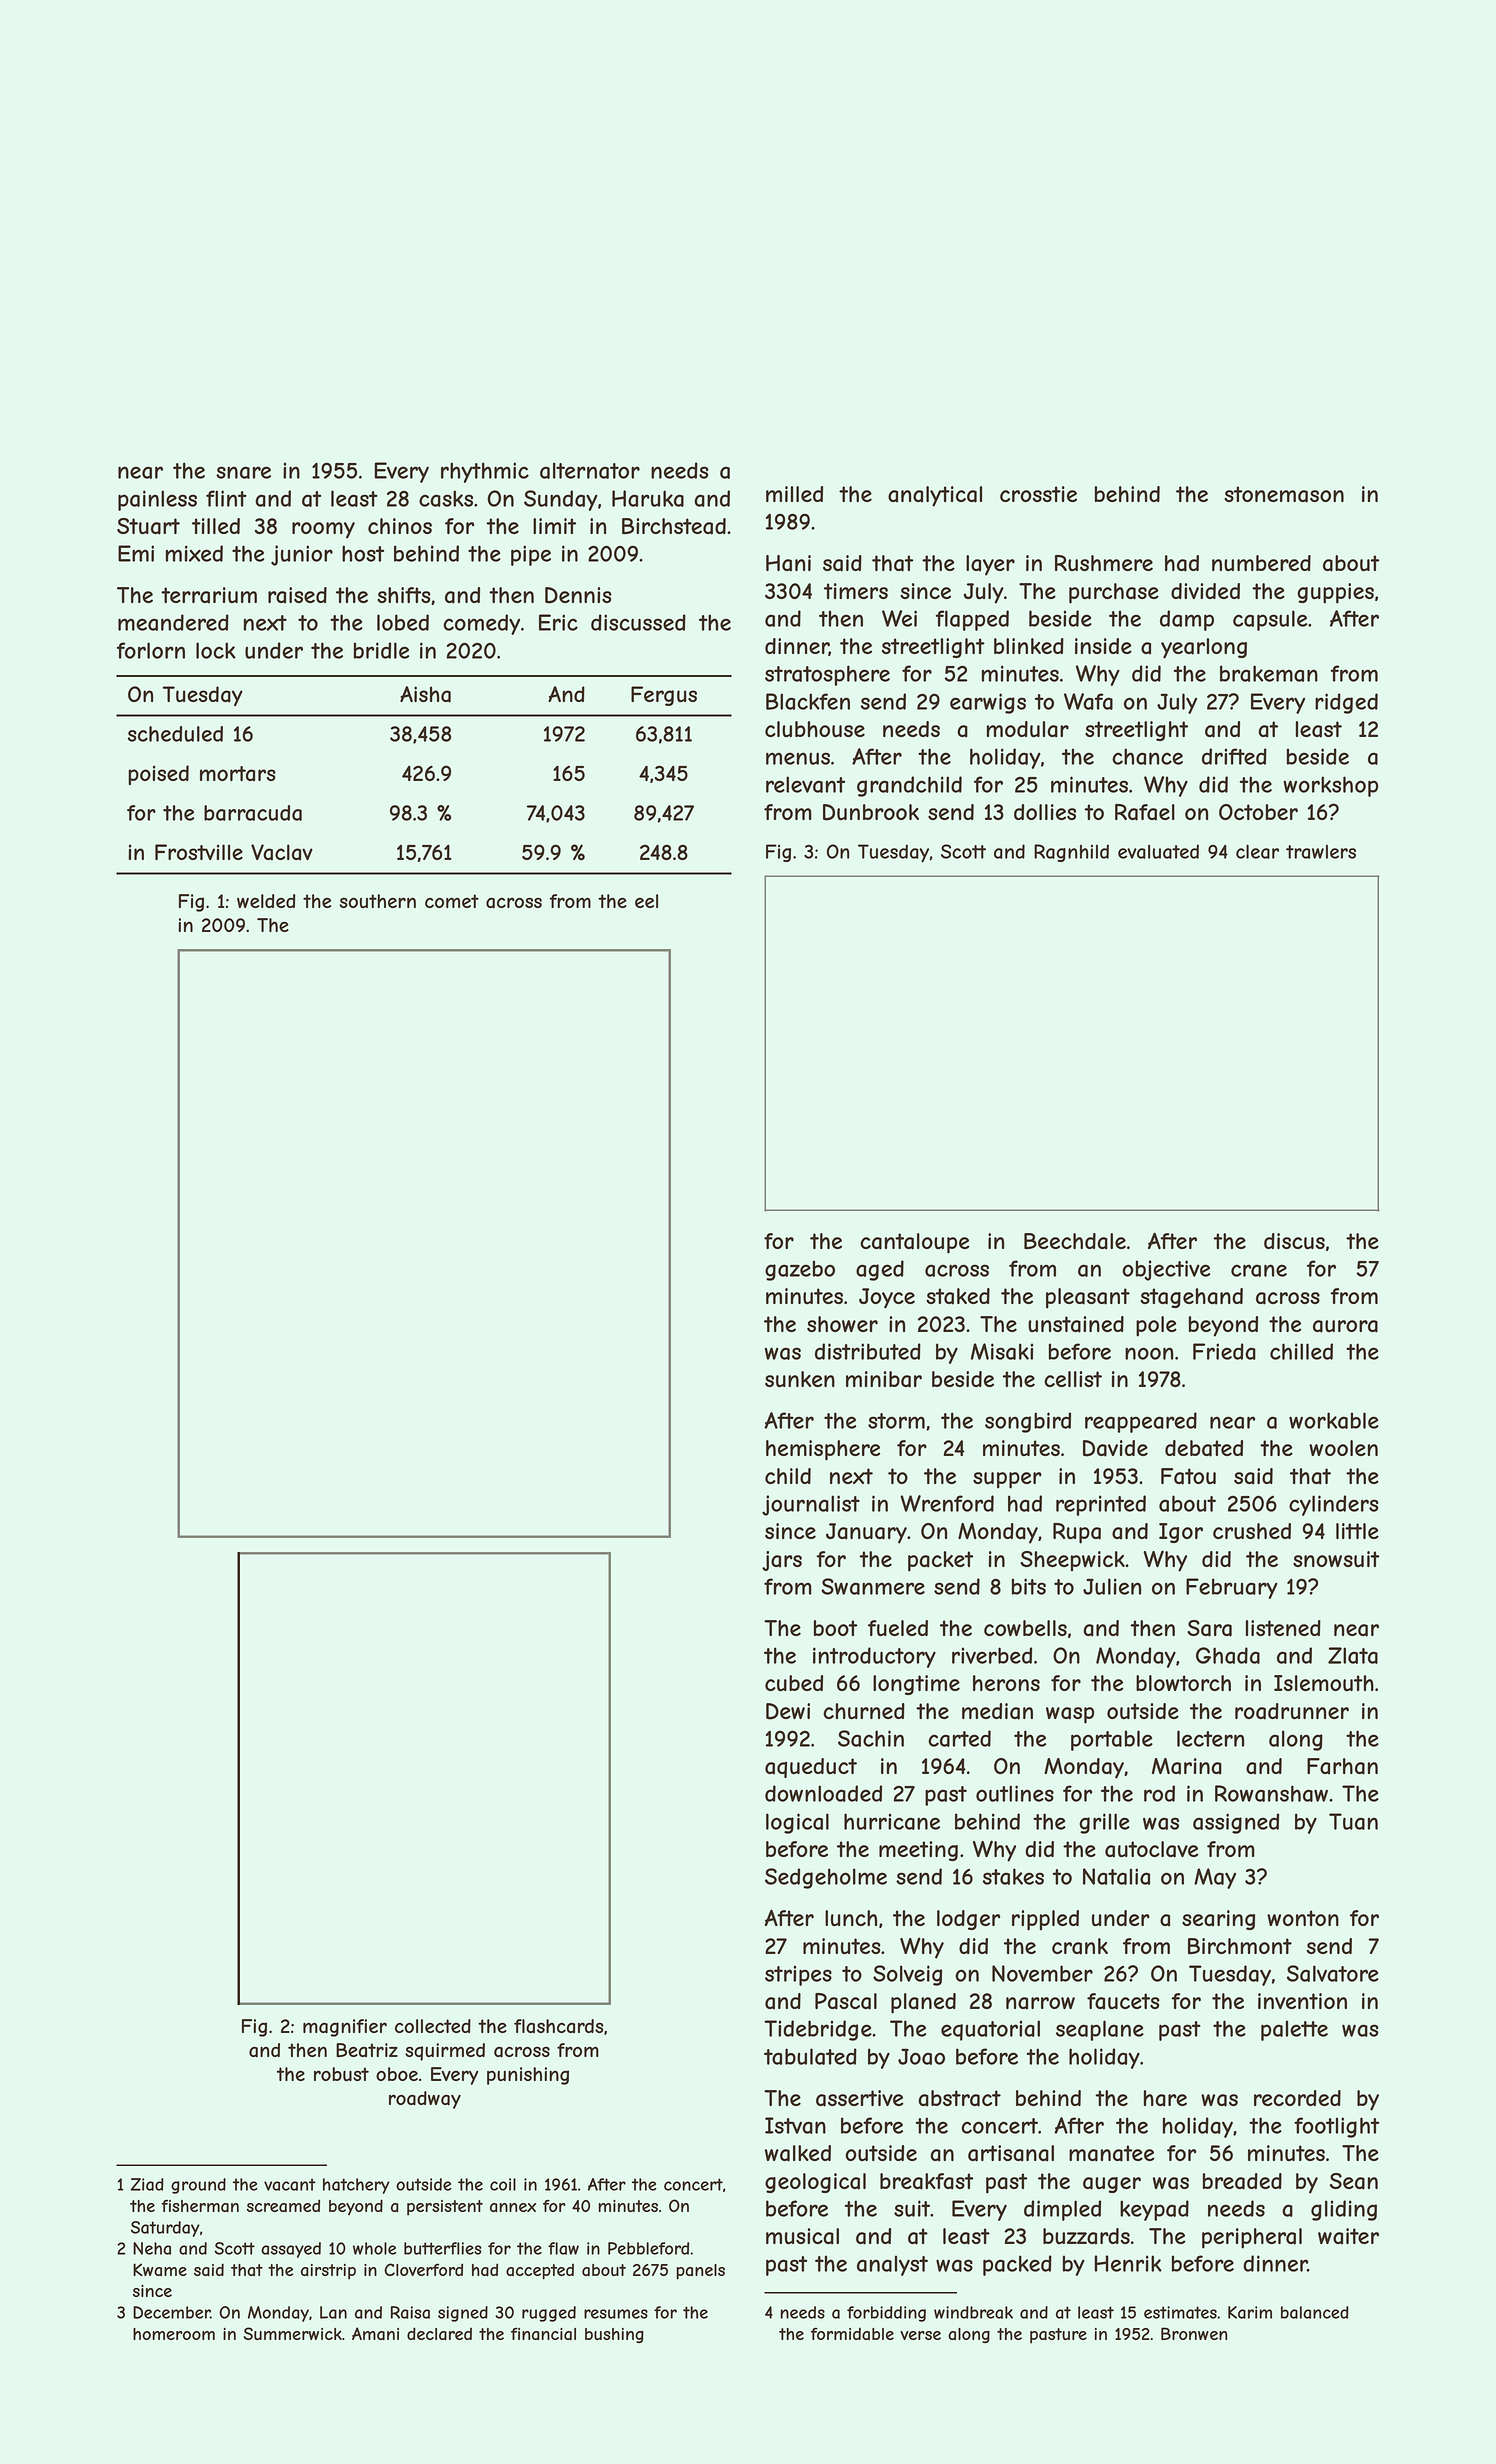 This page has height=2464, width=1496. Describe the element at coordinates (282, 852) in the page. I see `Vaclav` at that location.
